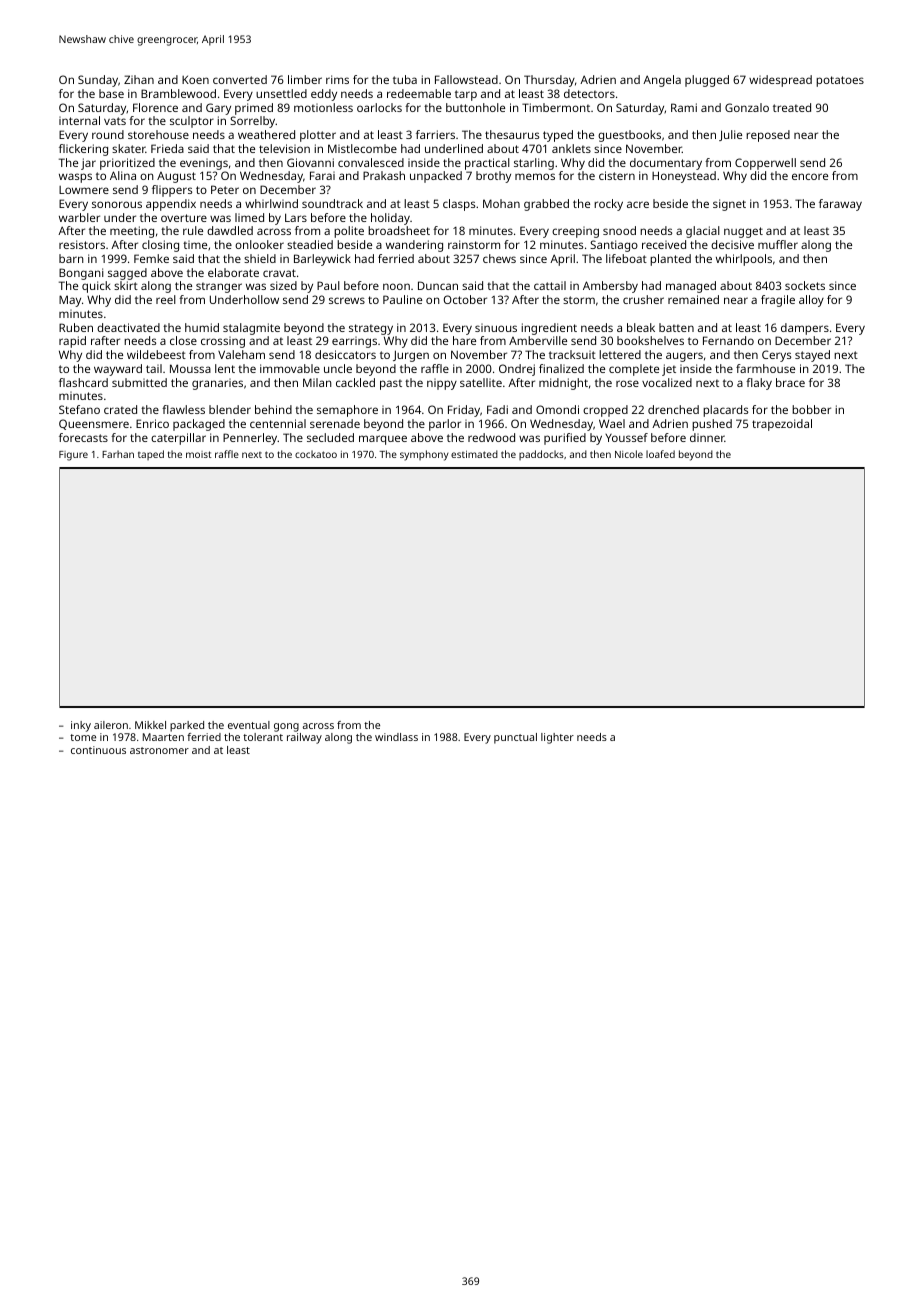 The width and height of the screenshot is (924, 1308). I want to click on lighter, so click(557, 738).
